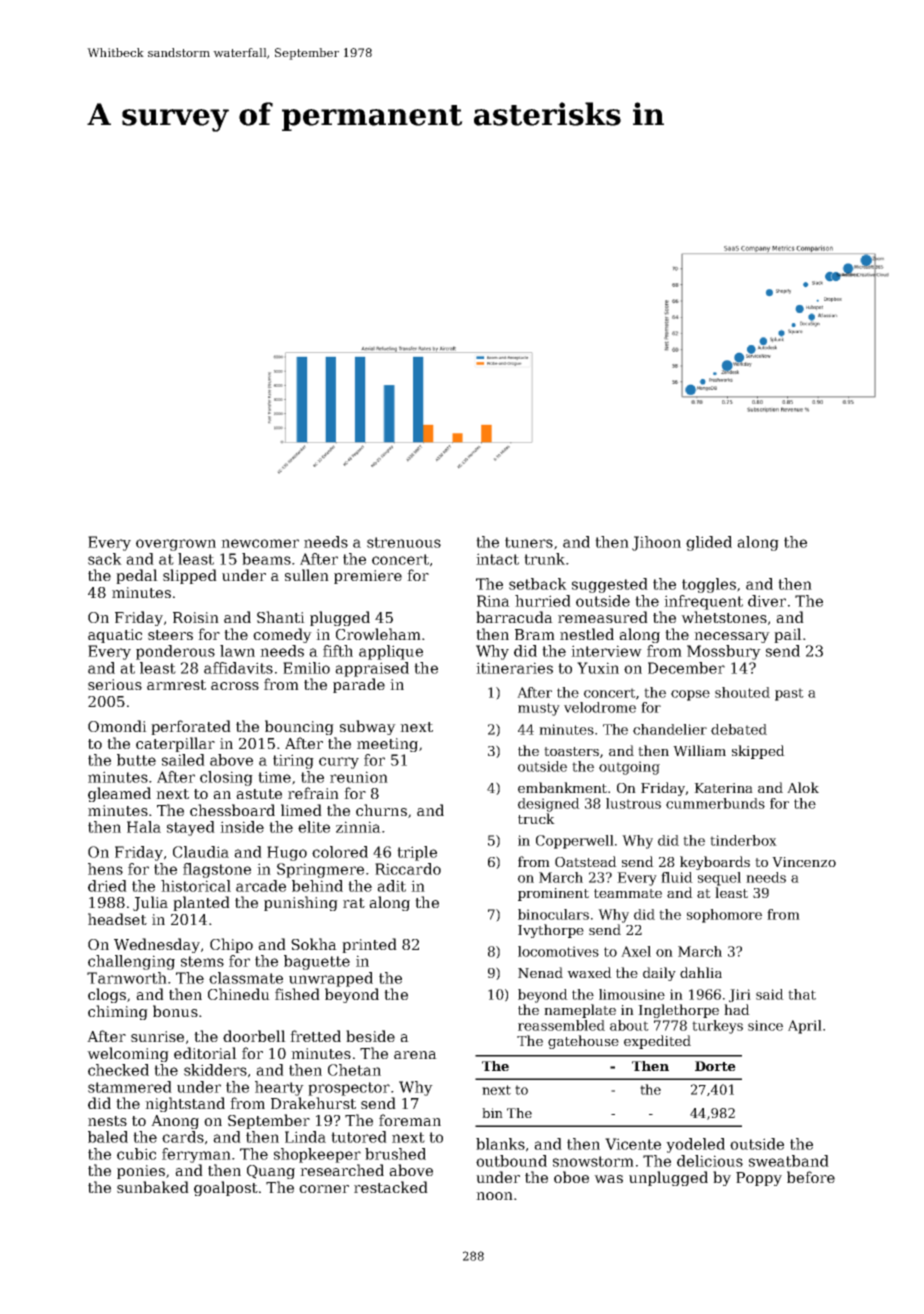  Describe the element at coordinates (176, 685) in the page. I see `armrest` at that location.
